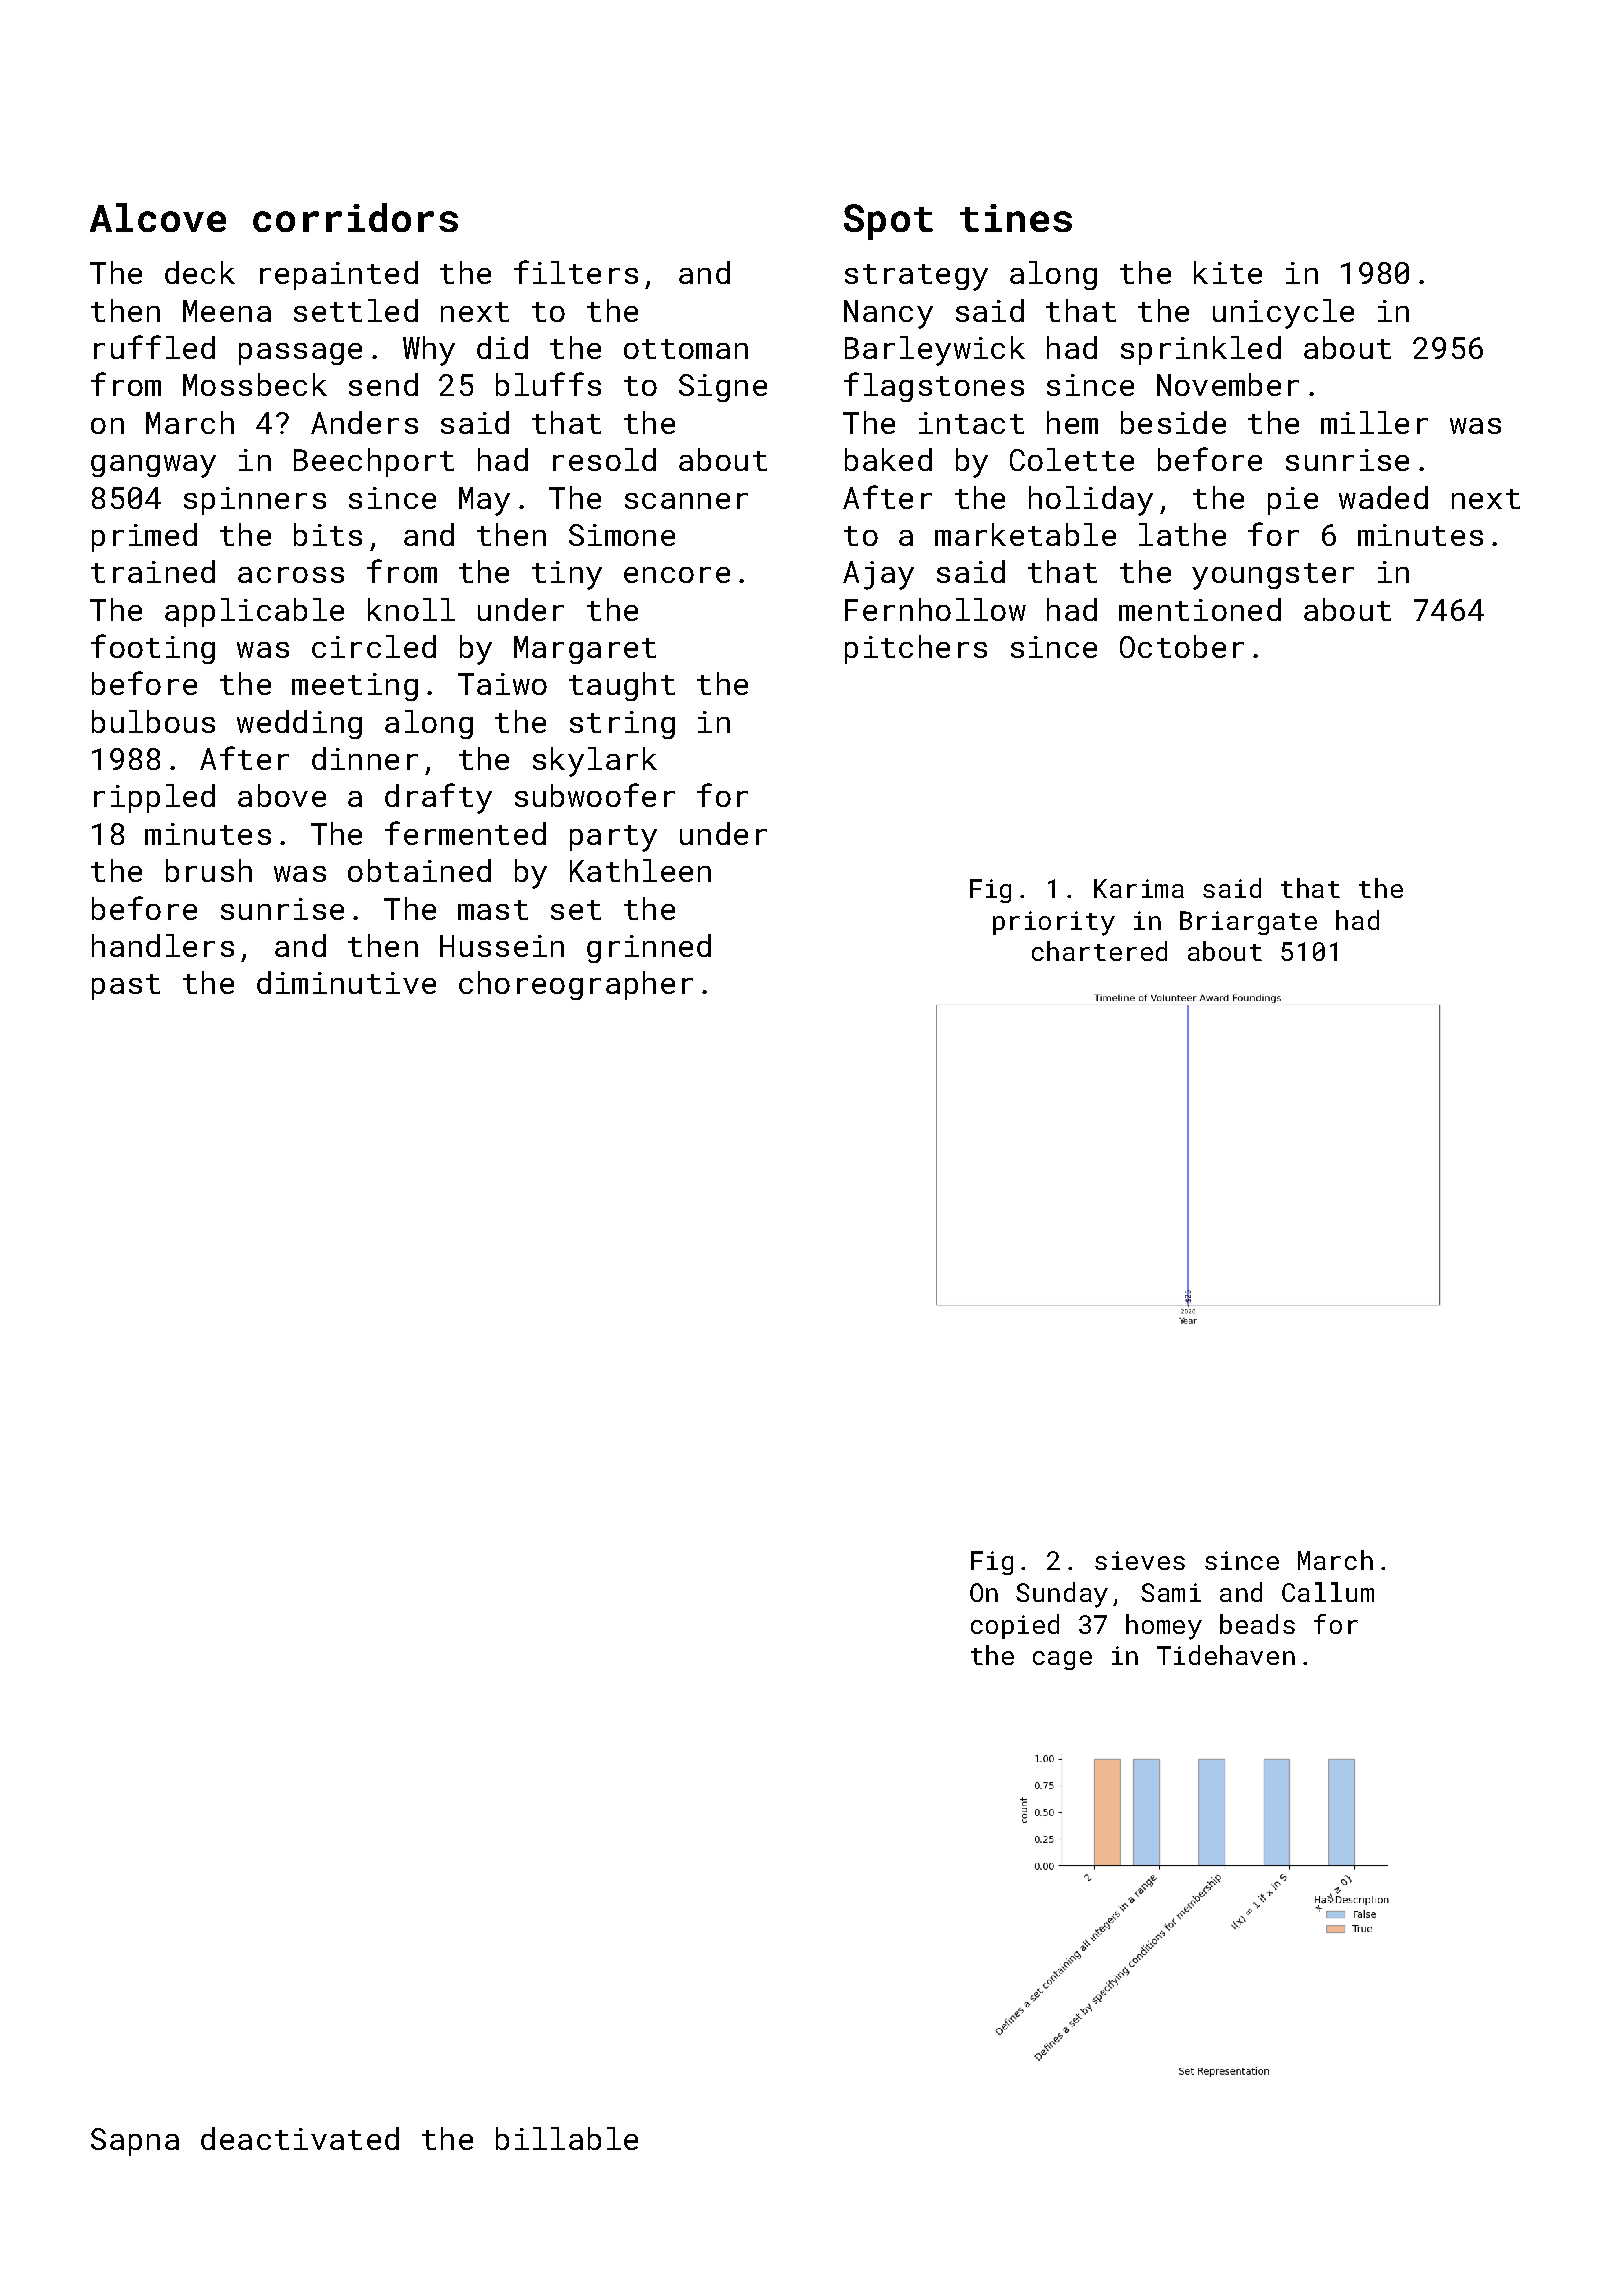 Image resolution: width=1620 pixels, height=2292 pixels. What do you see at coordinates (622, 686) in the image?
I see `taught` at bounding box center [622, 686].
